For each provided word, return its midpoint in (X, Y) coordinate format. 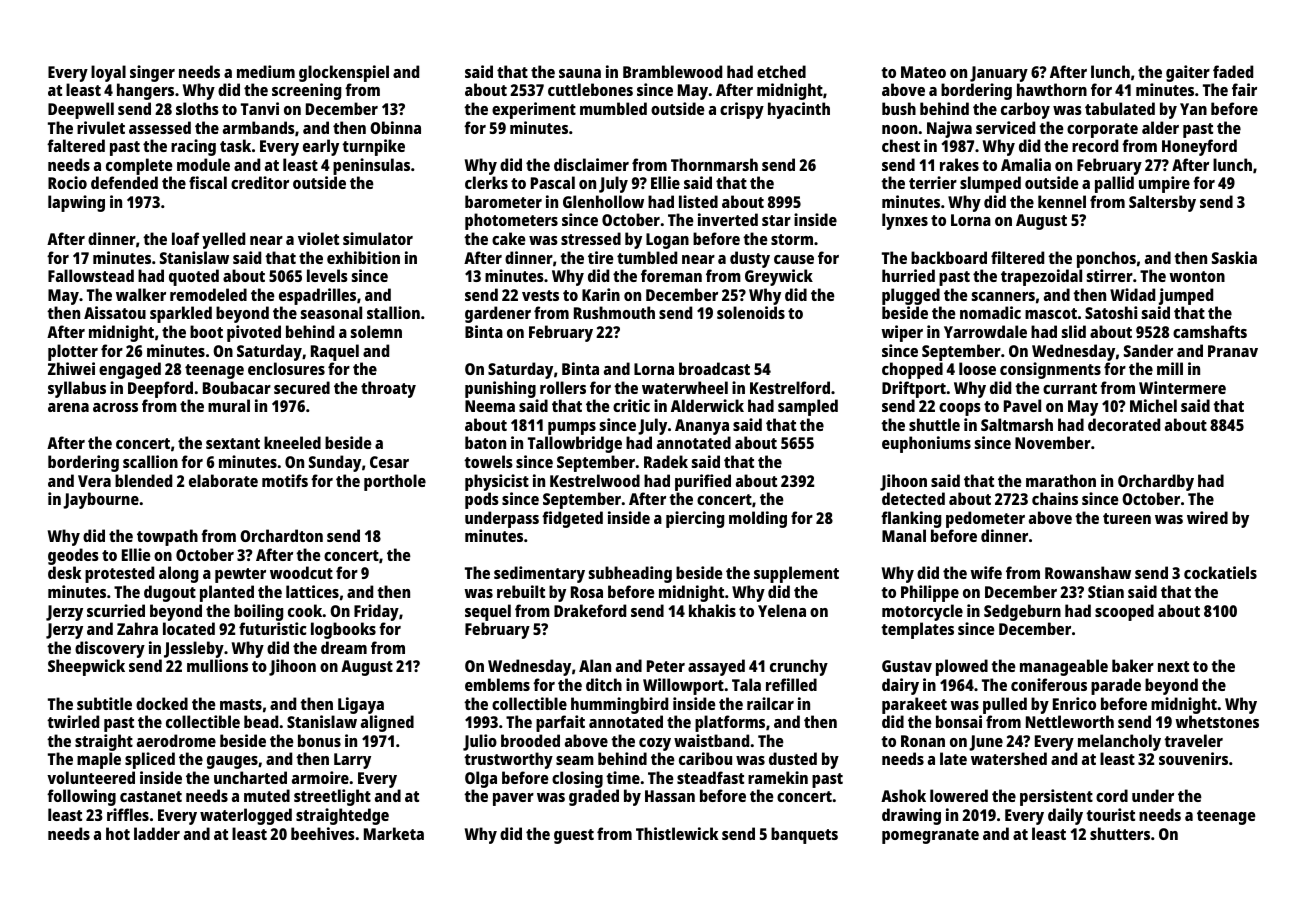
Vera (94, 481)
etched (781, 71)
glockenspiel (344, 73)
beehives (323, 833)
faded (1233, 71)
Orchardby (1156, 482)
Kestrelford (790, 387)
